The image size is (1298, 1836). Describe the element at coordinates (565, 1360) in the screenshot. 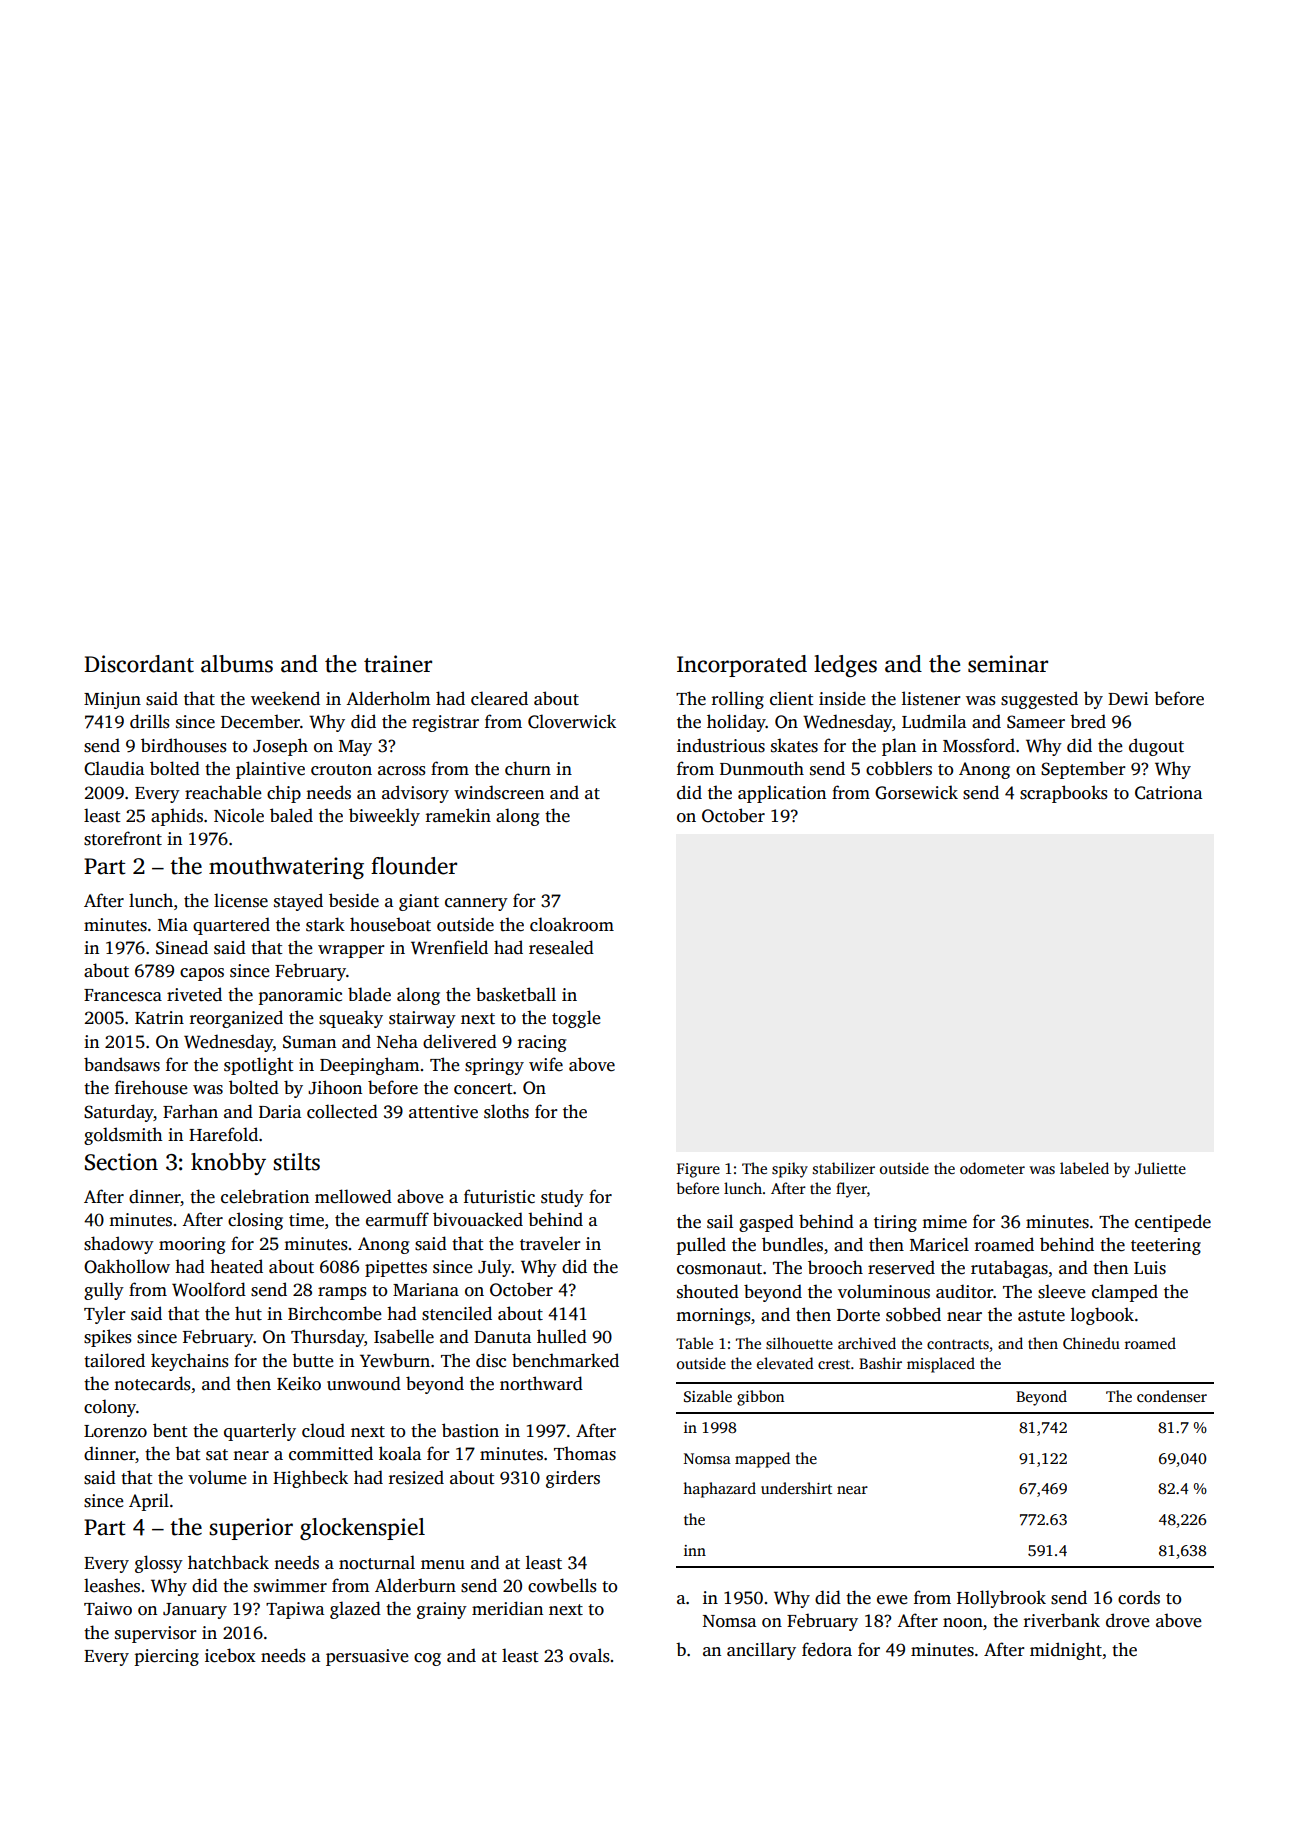

I see `benchmarked` at that location.
